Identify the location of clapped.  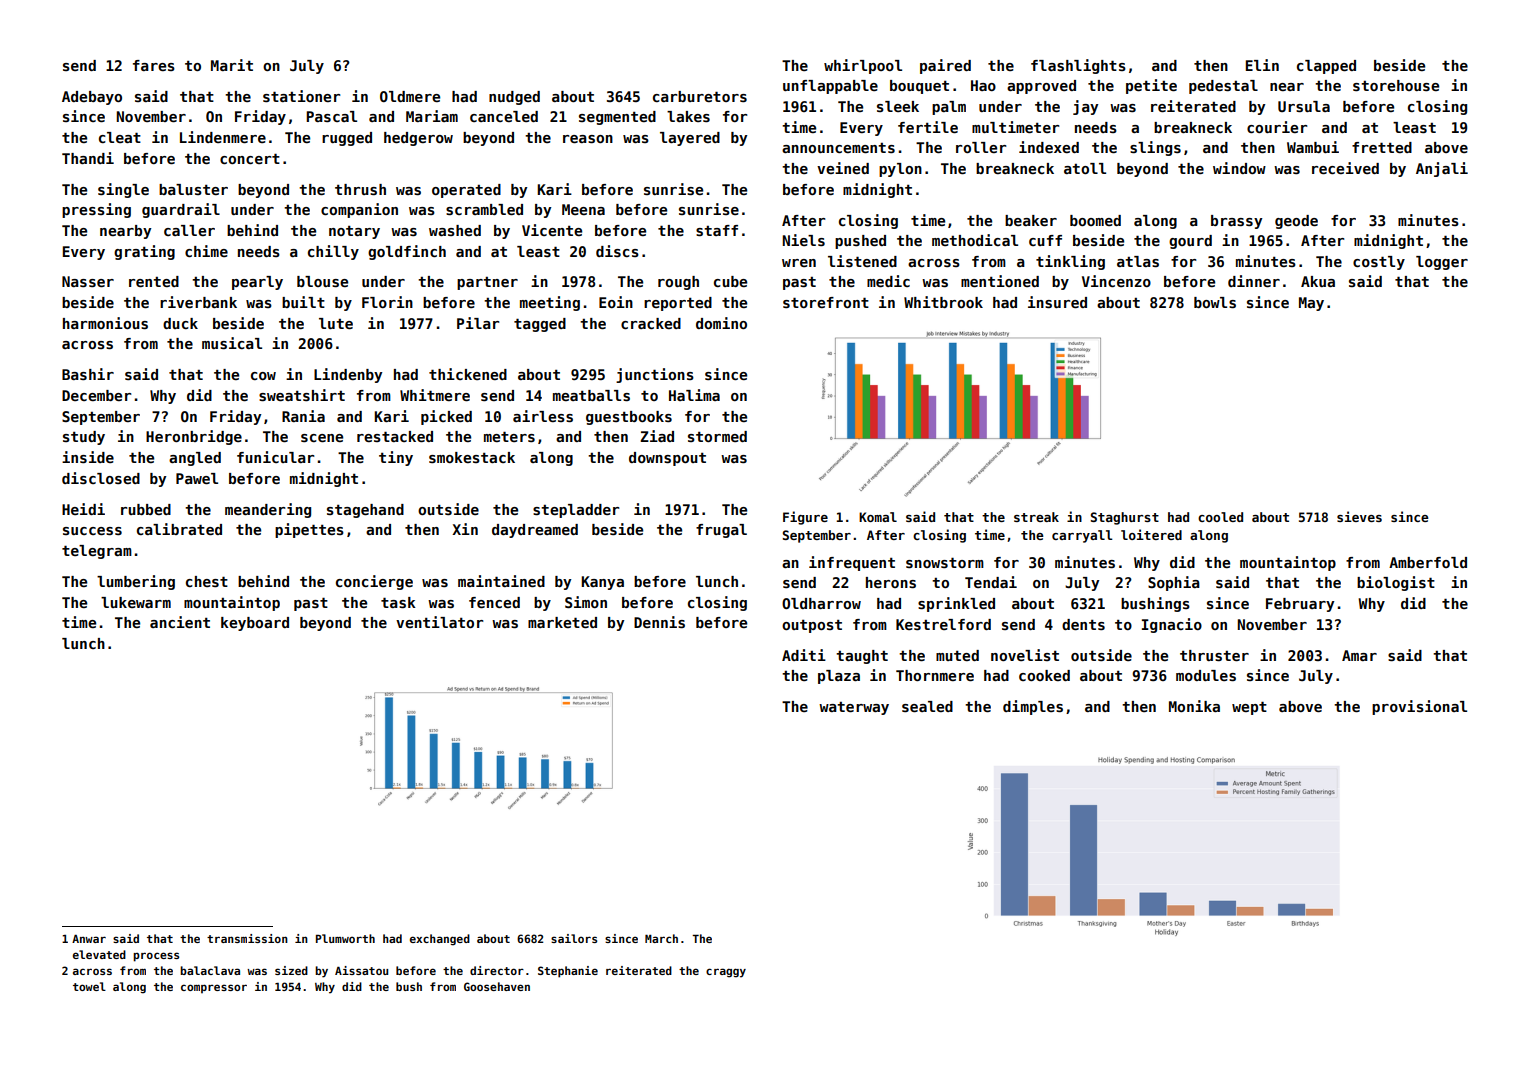
(1326, 67).
